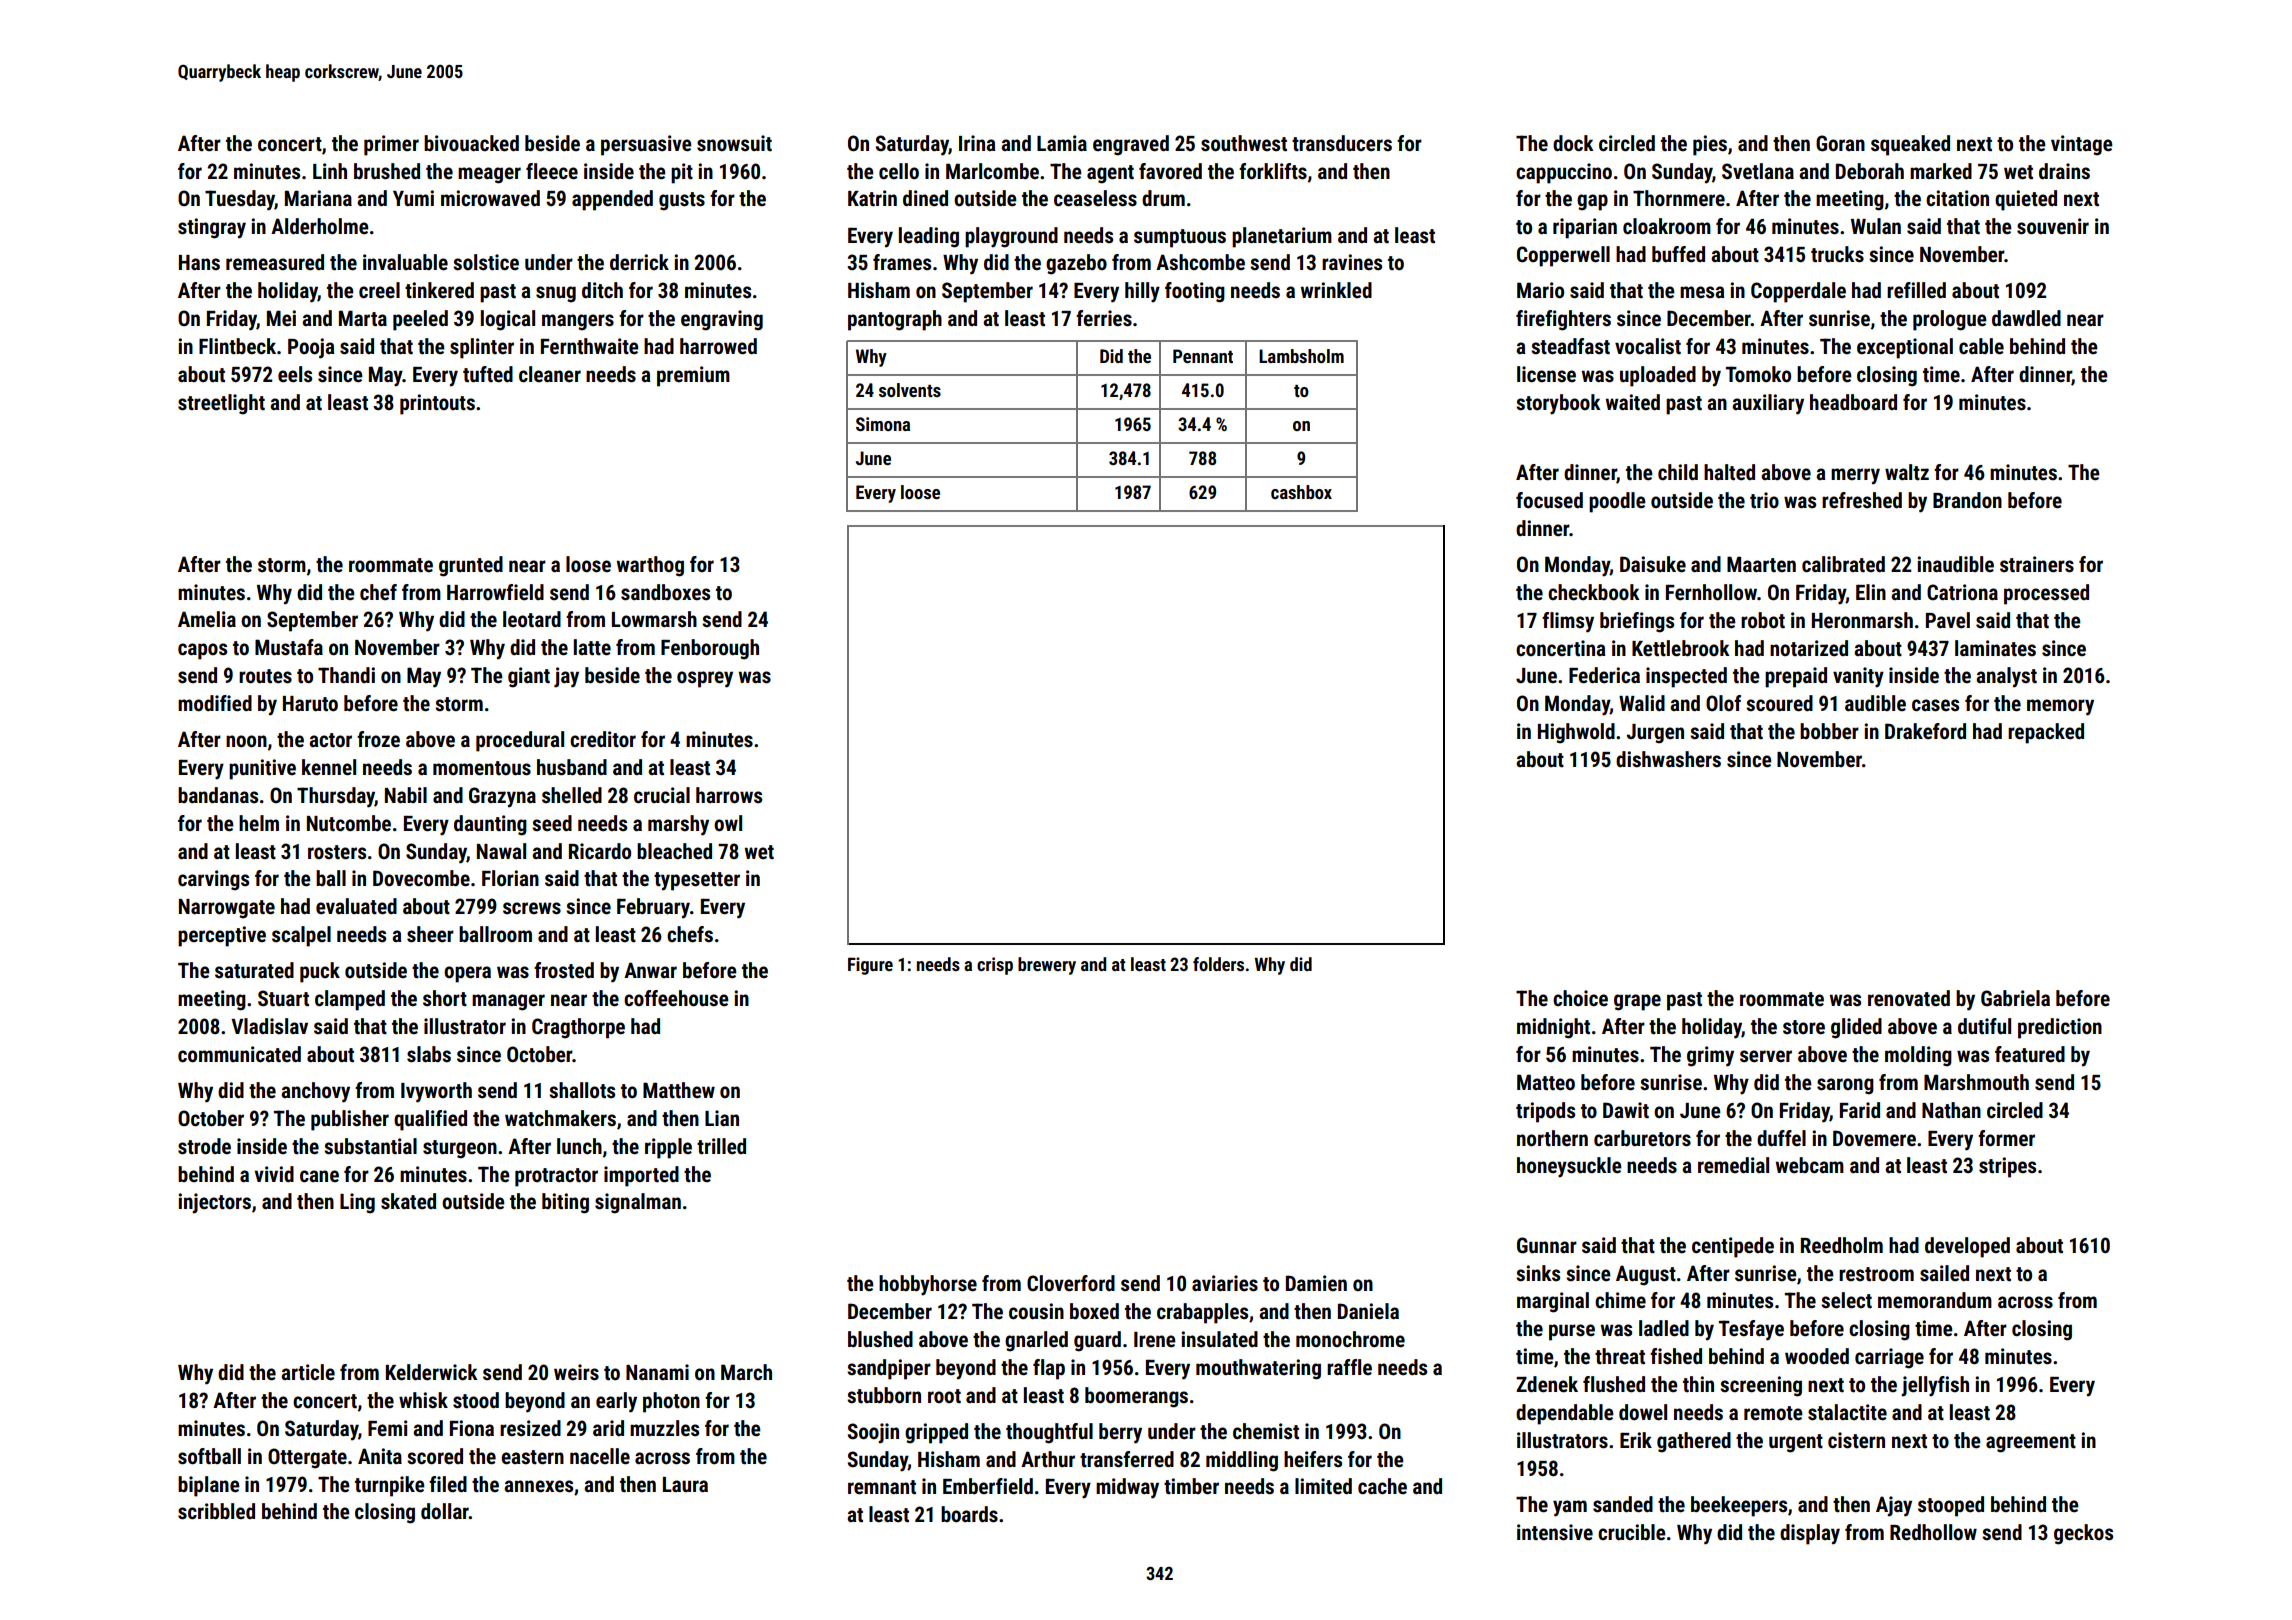  I want to click on bivouacked, so click(471, 143).
